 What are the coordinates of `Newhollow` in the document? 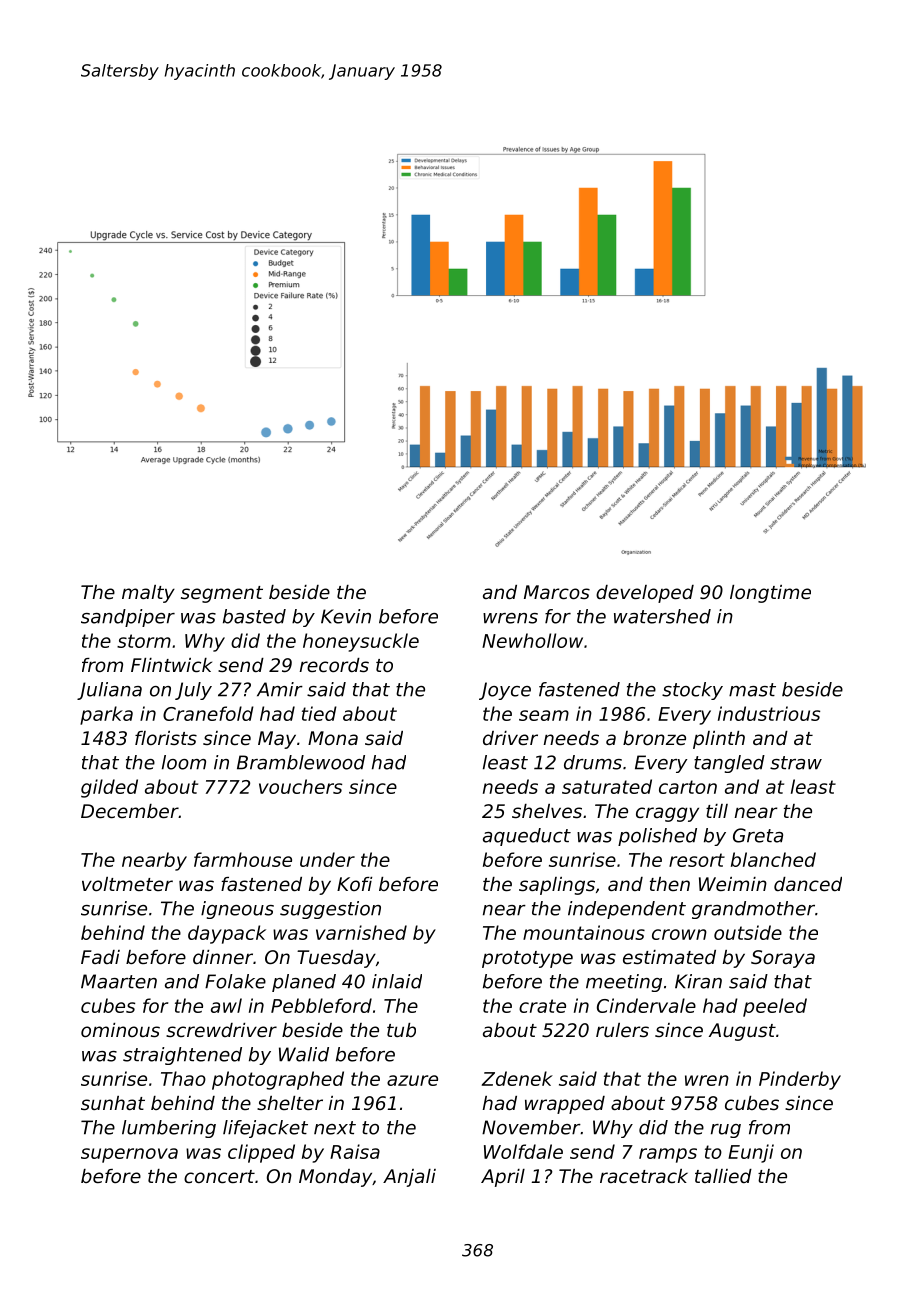 It's located at (532, 640).
